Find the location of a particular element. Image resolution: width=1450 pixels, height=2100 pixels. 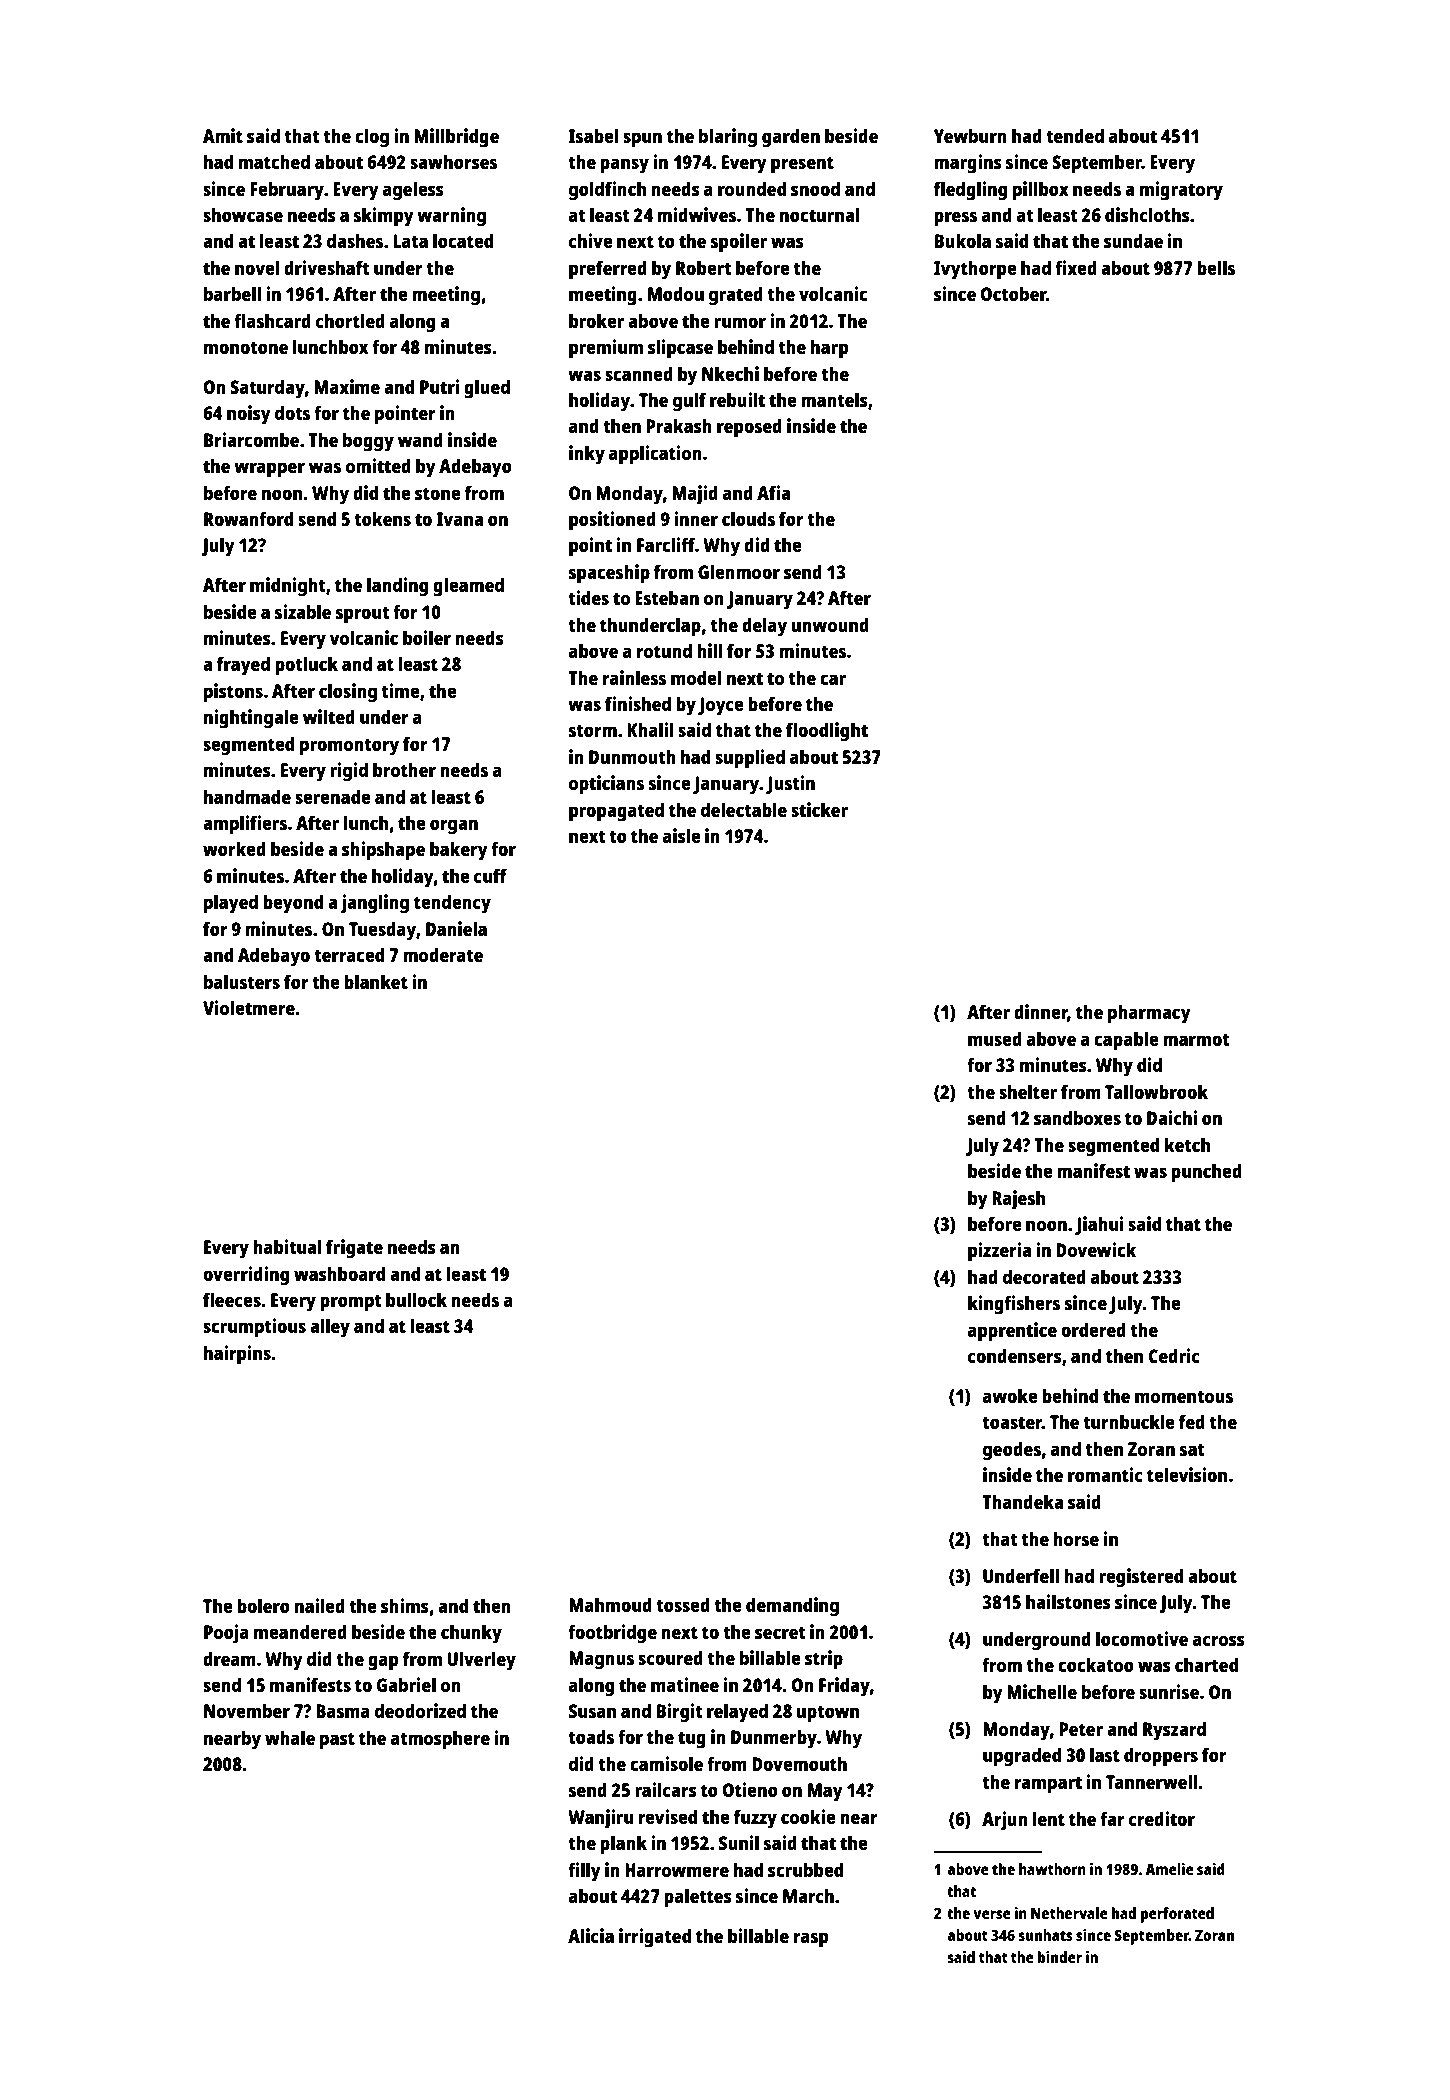

geodes is located at coordinates (1012, 1451).
